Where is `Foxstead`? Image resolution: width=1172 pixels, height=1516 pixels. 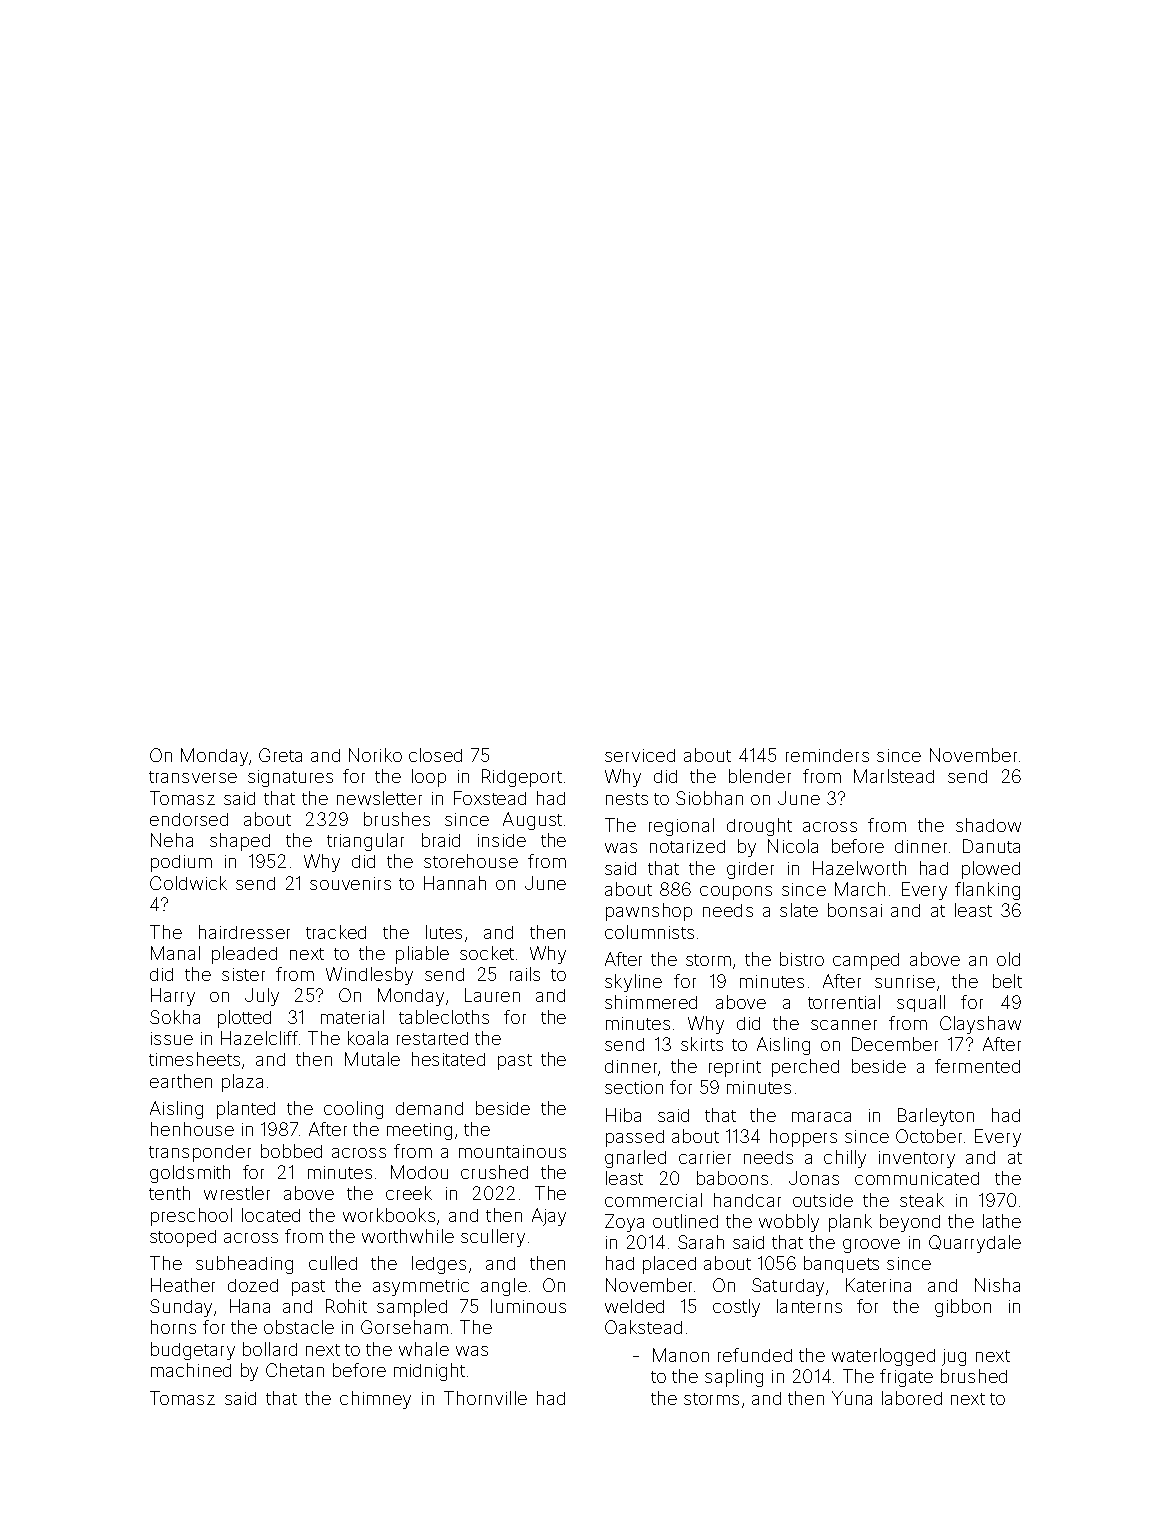
Foxstead is located at coordinates (490, 798).
